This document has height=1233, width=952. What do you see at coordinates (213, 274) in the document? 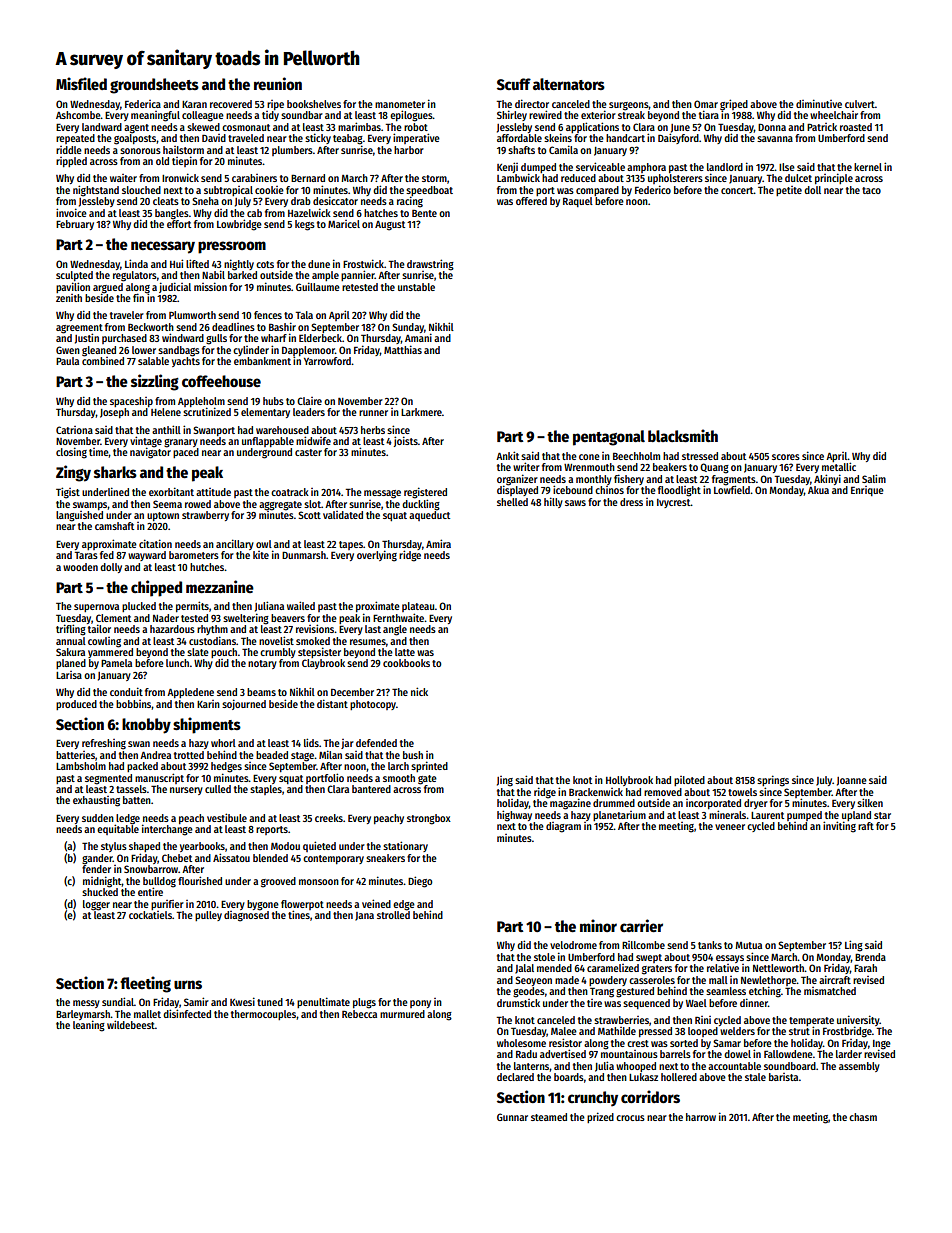
I see `Nabil` at bounding box center [213, 274].
